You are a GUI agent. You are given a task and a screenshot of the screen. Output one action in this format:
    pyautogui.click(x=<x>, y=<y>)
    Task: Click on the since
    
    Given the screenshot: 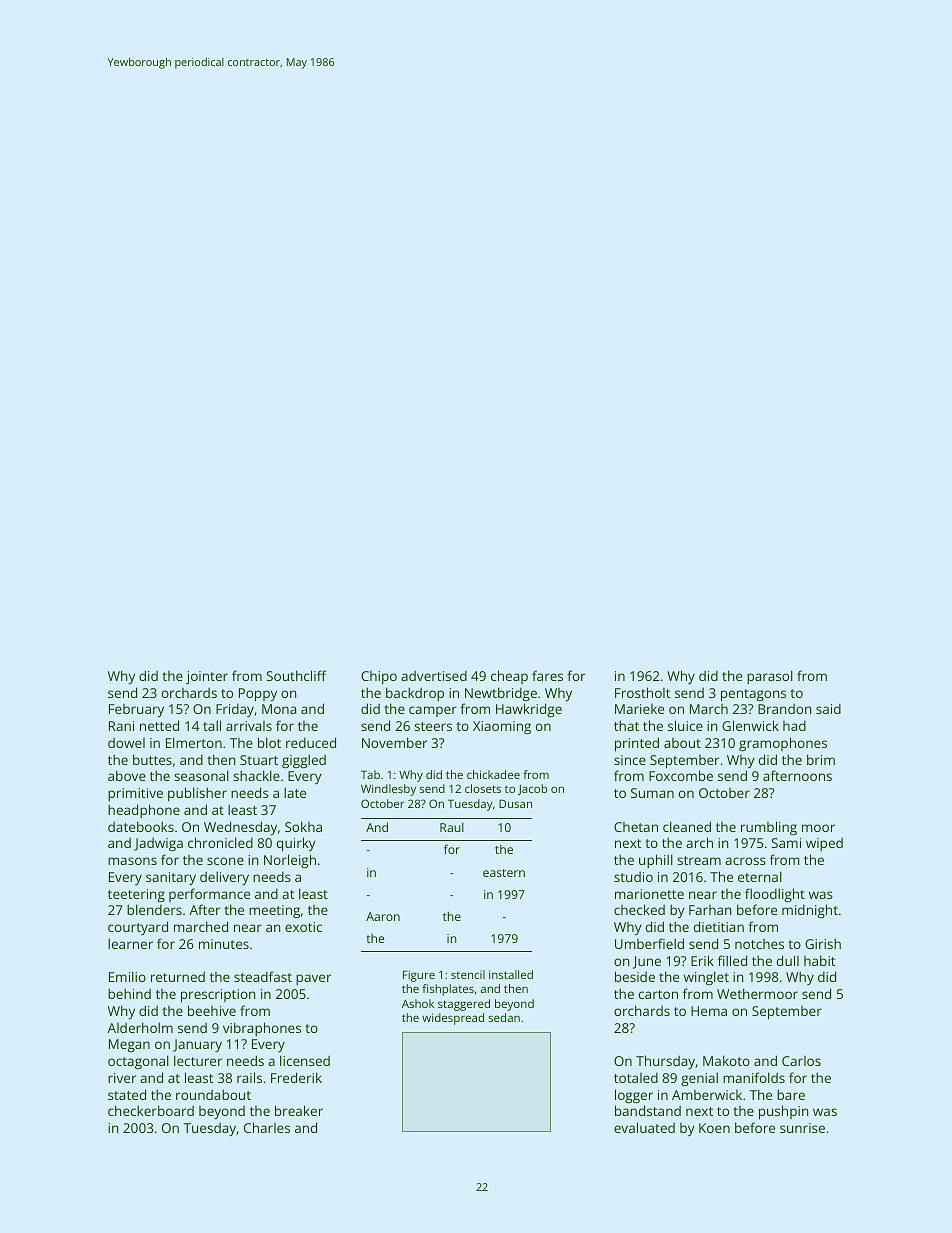 What is the action you would take?
    pyautogui.click(x=630, y=760)
